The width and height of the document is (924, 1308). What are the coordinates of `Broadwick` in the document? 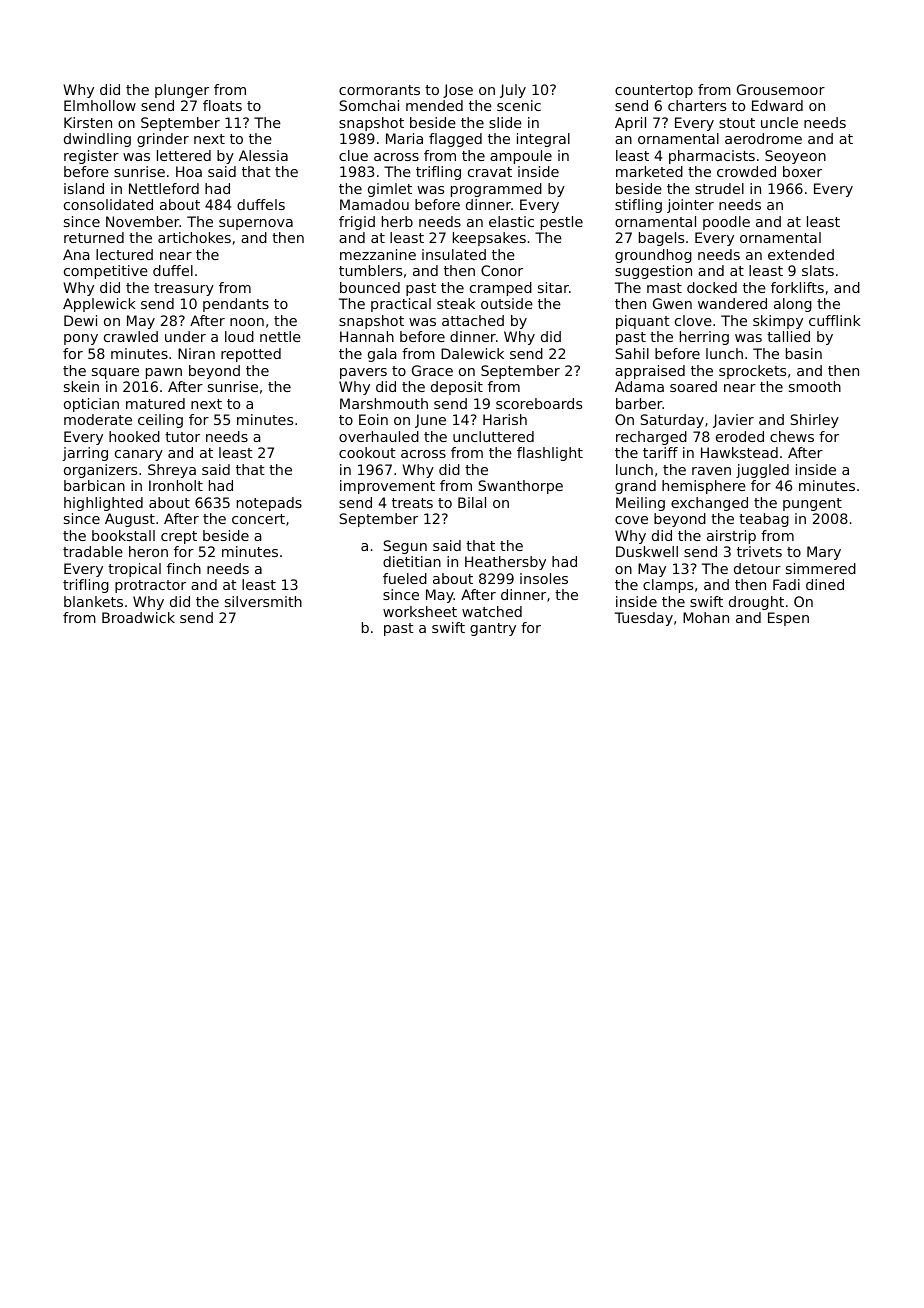 It's located at (138, 617).
